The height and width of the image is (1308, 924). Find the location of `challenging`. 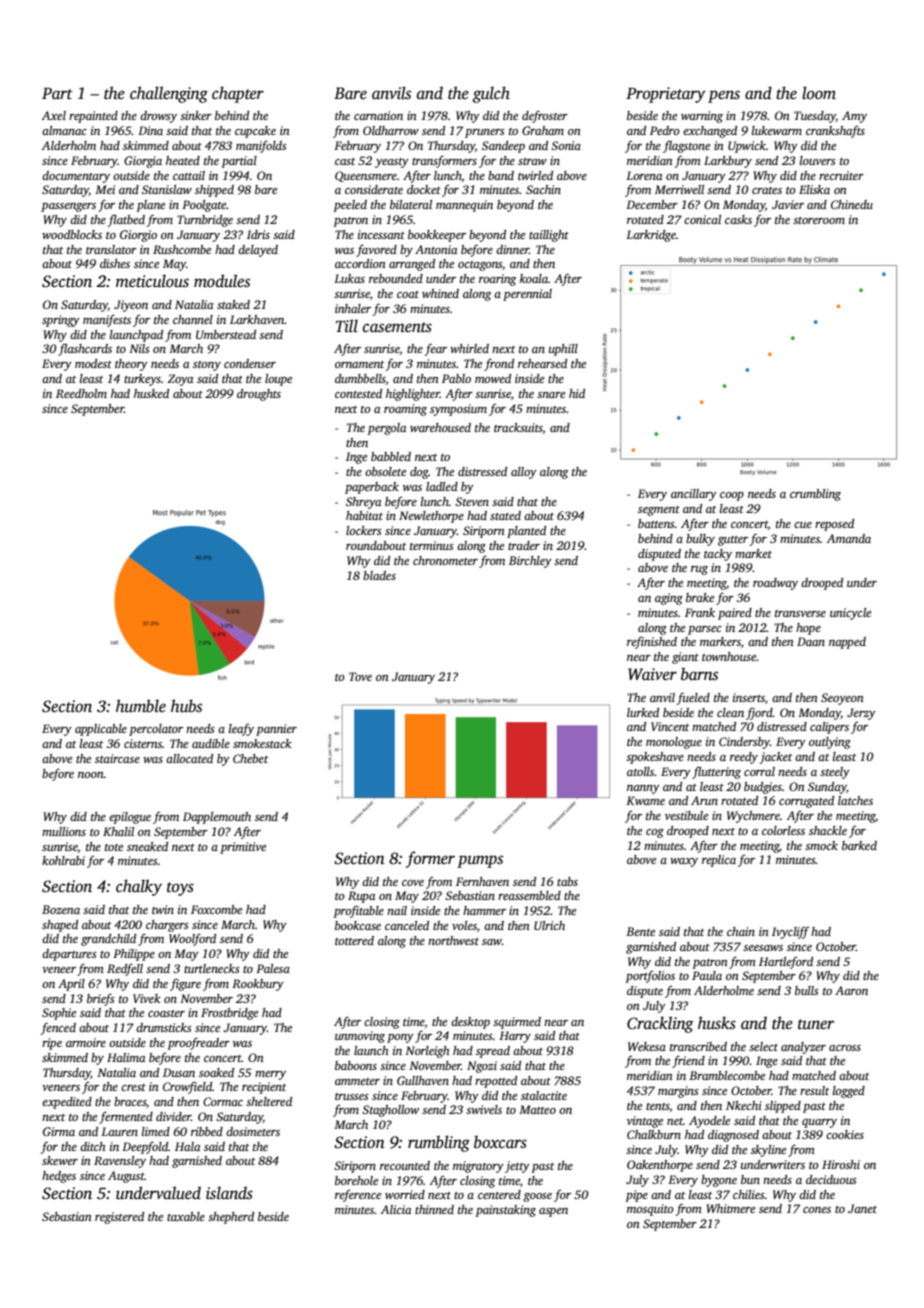

challenging is located at coordinates (169, 94).
